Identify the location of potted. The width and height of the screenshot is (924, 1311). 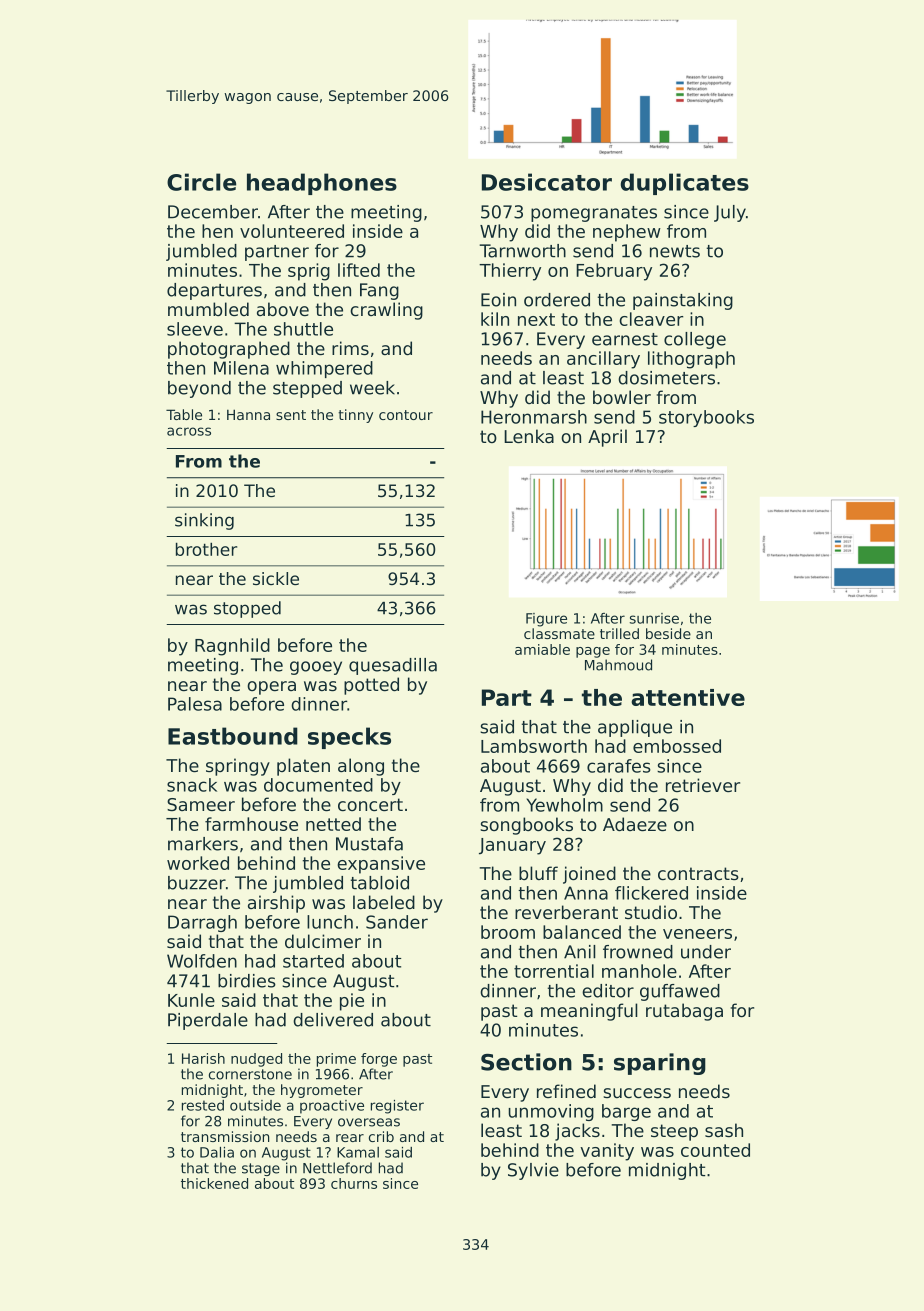
(371, 686).
